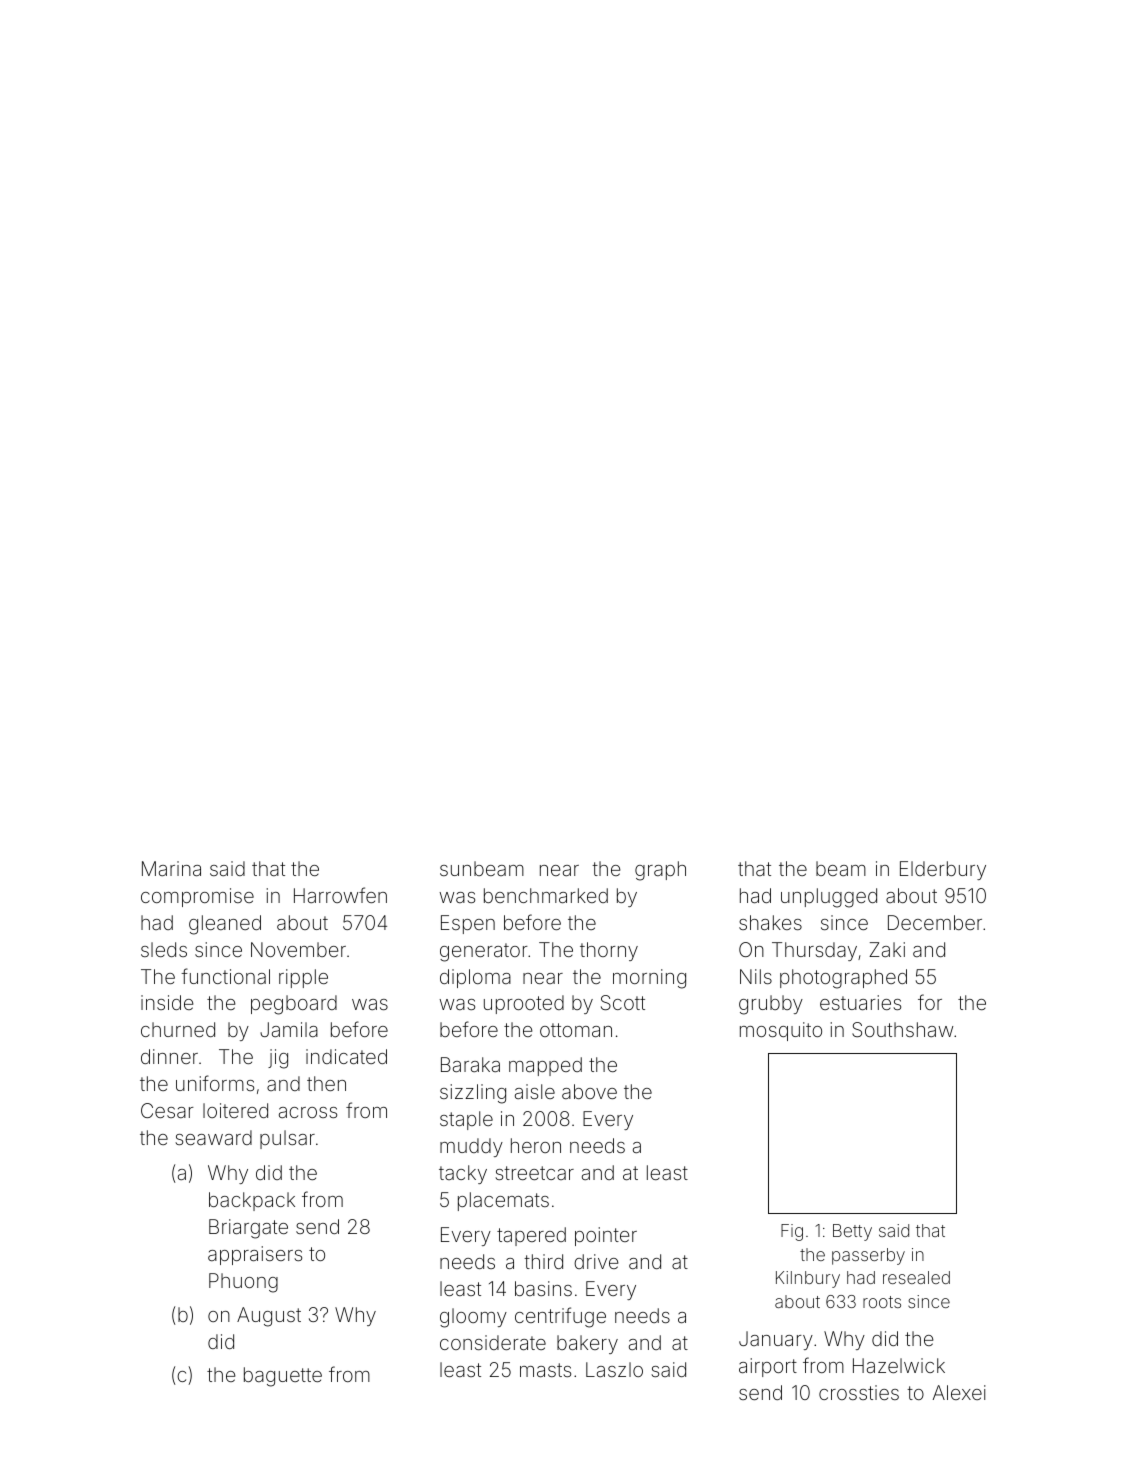 The height and width of the image is (1459, 1127). What do you see at coordinates (546, 895) in the image?
I see `benchmarked` at bounding box center [546, 895].
